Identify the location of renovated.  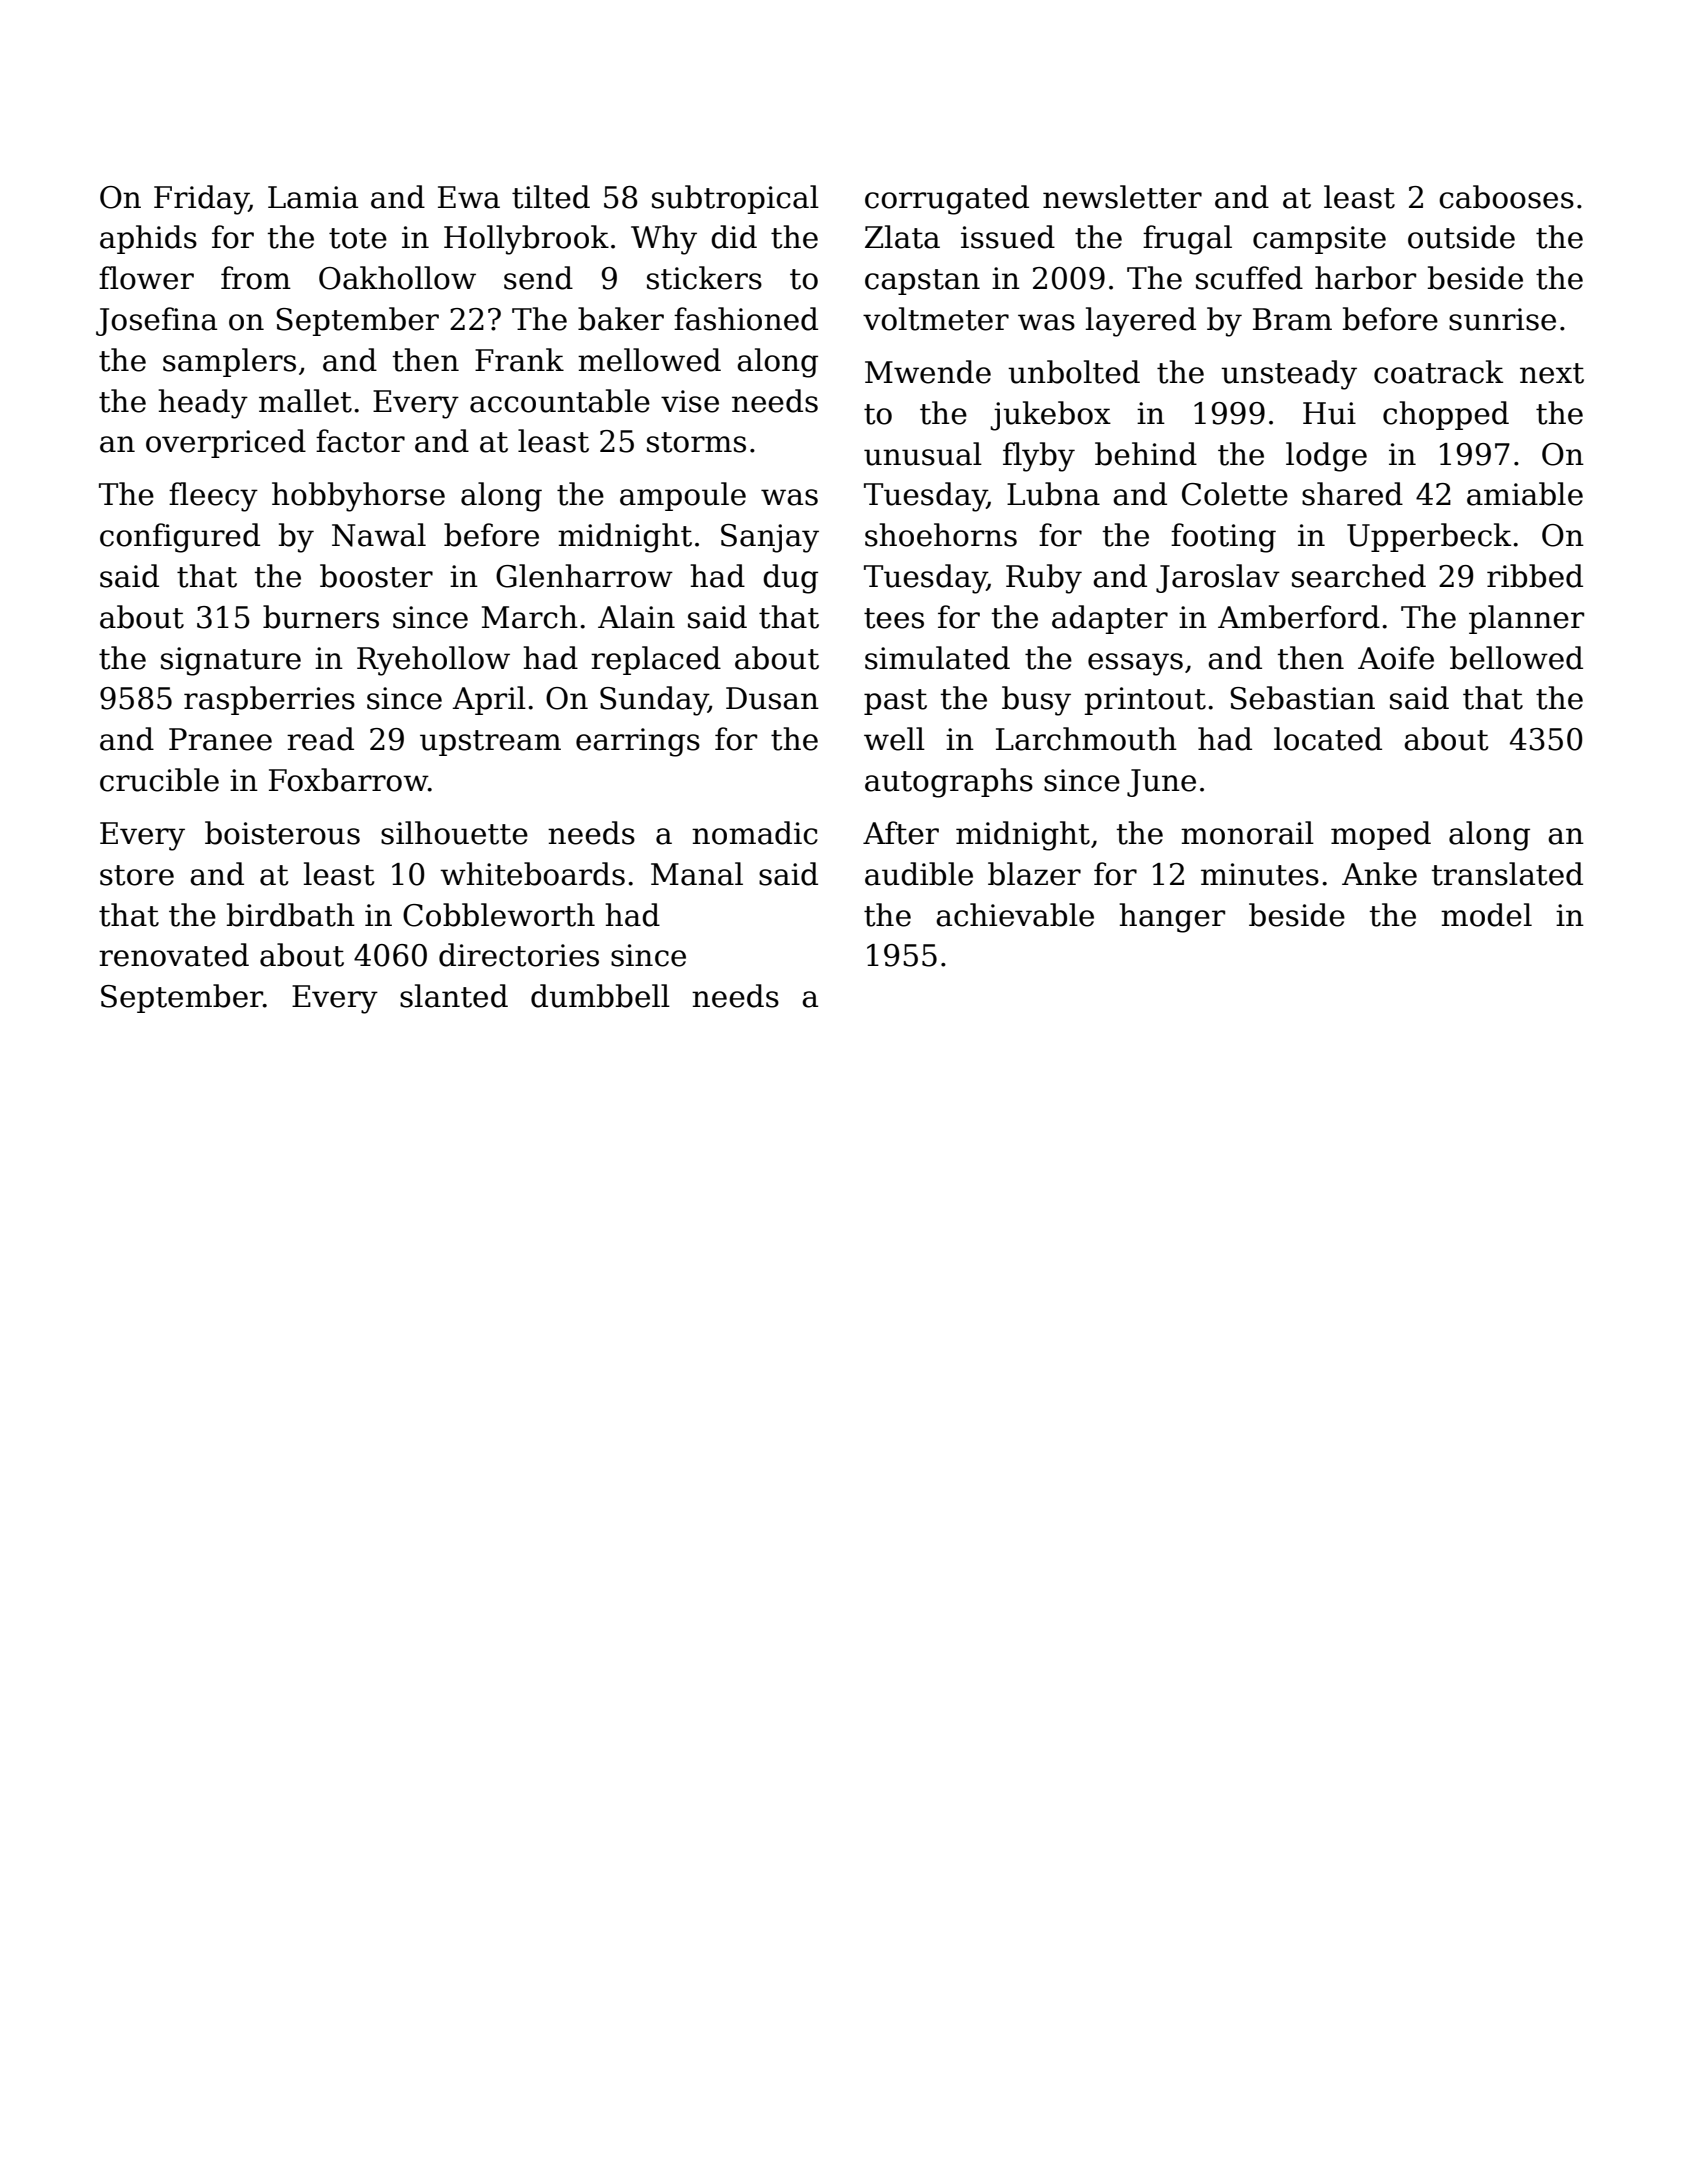
(174, 955).
